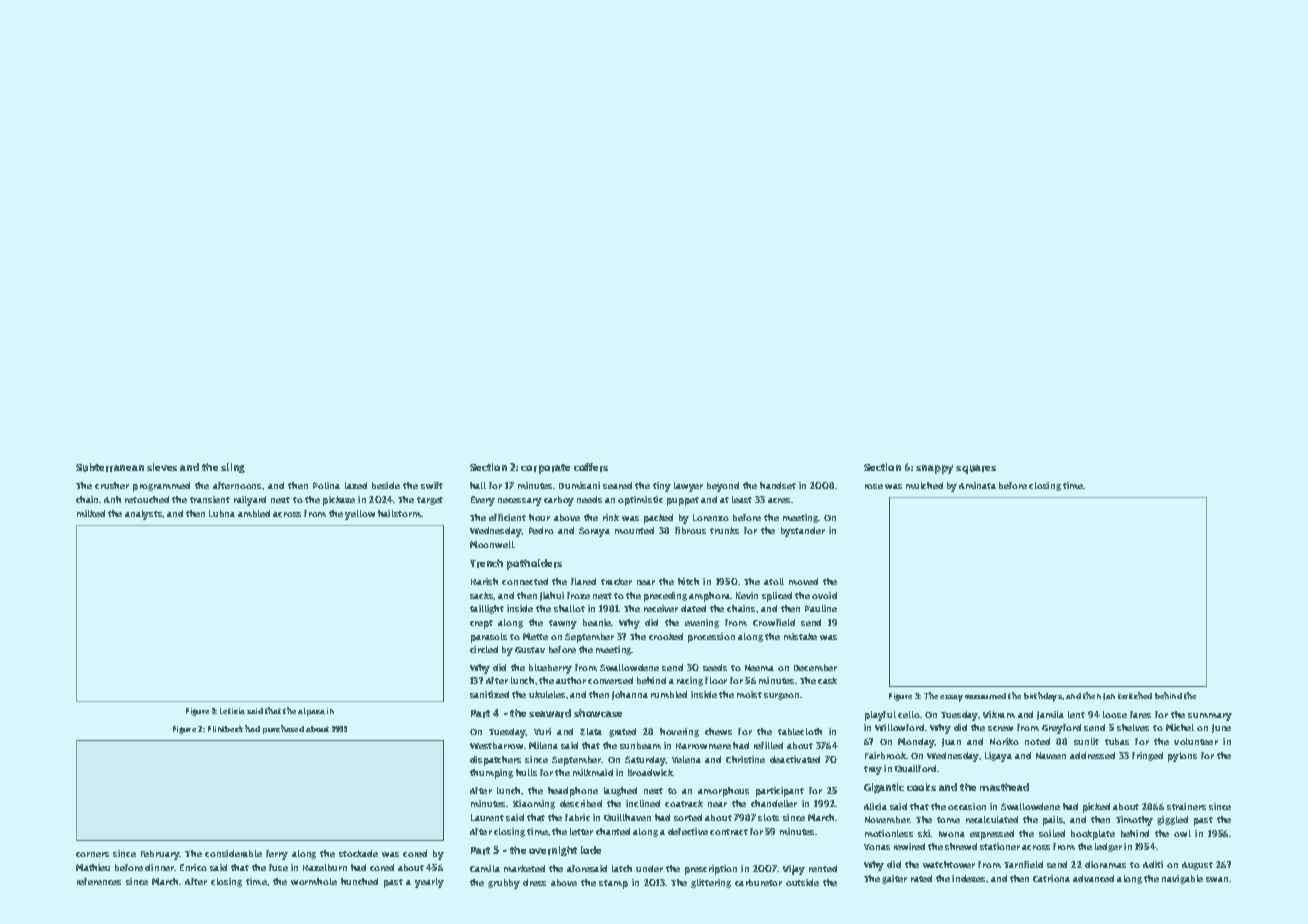 The height and width of the screenshot is (924, 1308). Describe the element at coordinates (824, 595) in the screenshot. I see `ovoid` at that location.
